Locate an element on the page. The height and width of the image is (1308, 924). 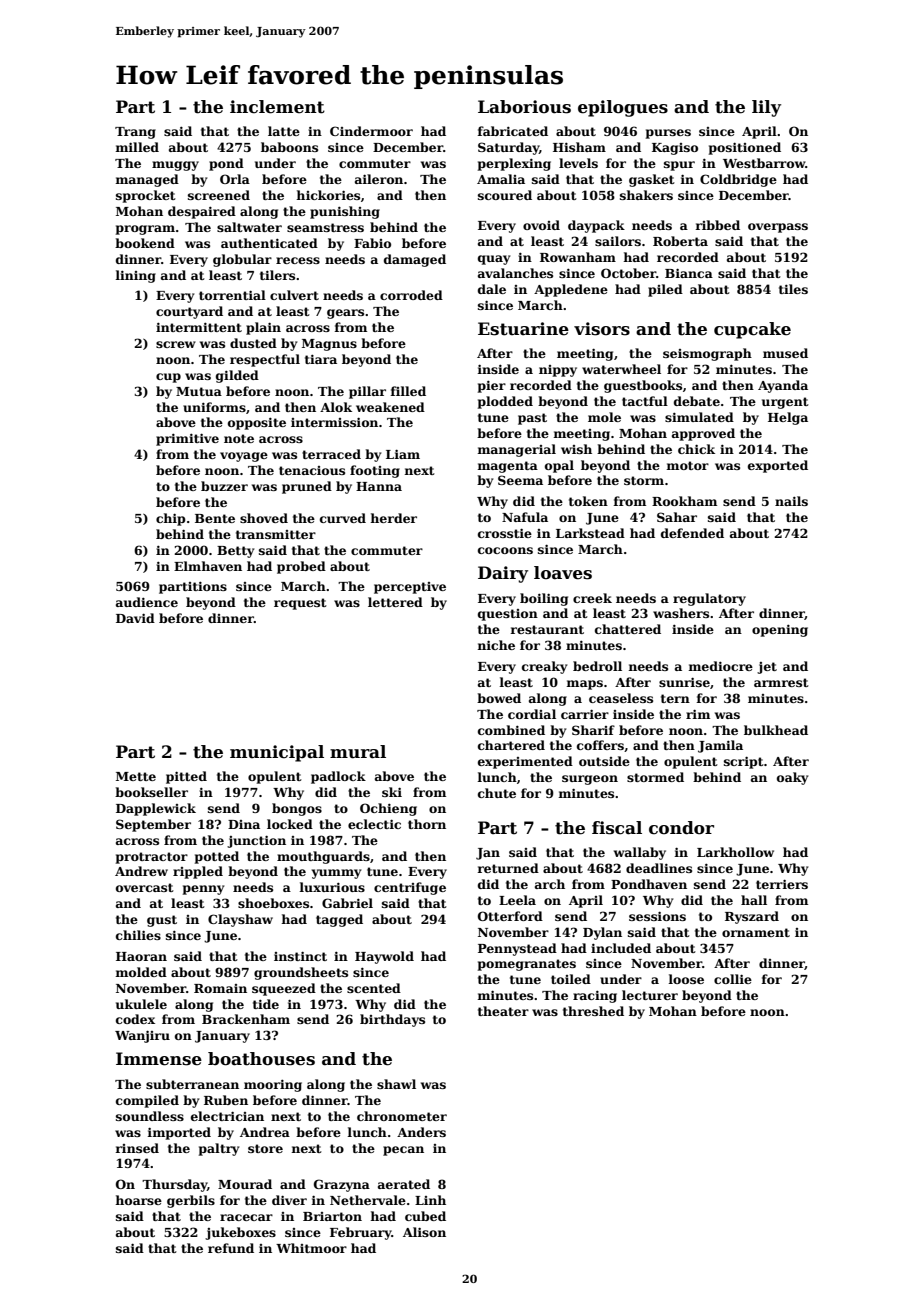
hoarse is located at coordinates (138, 1200).
